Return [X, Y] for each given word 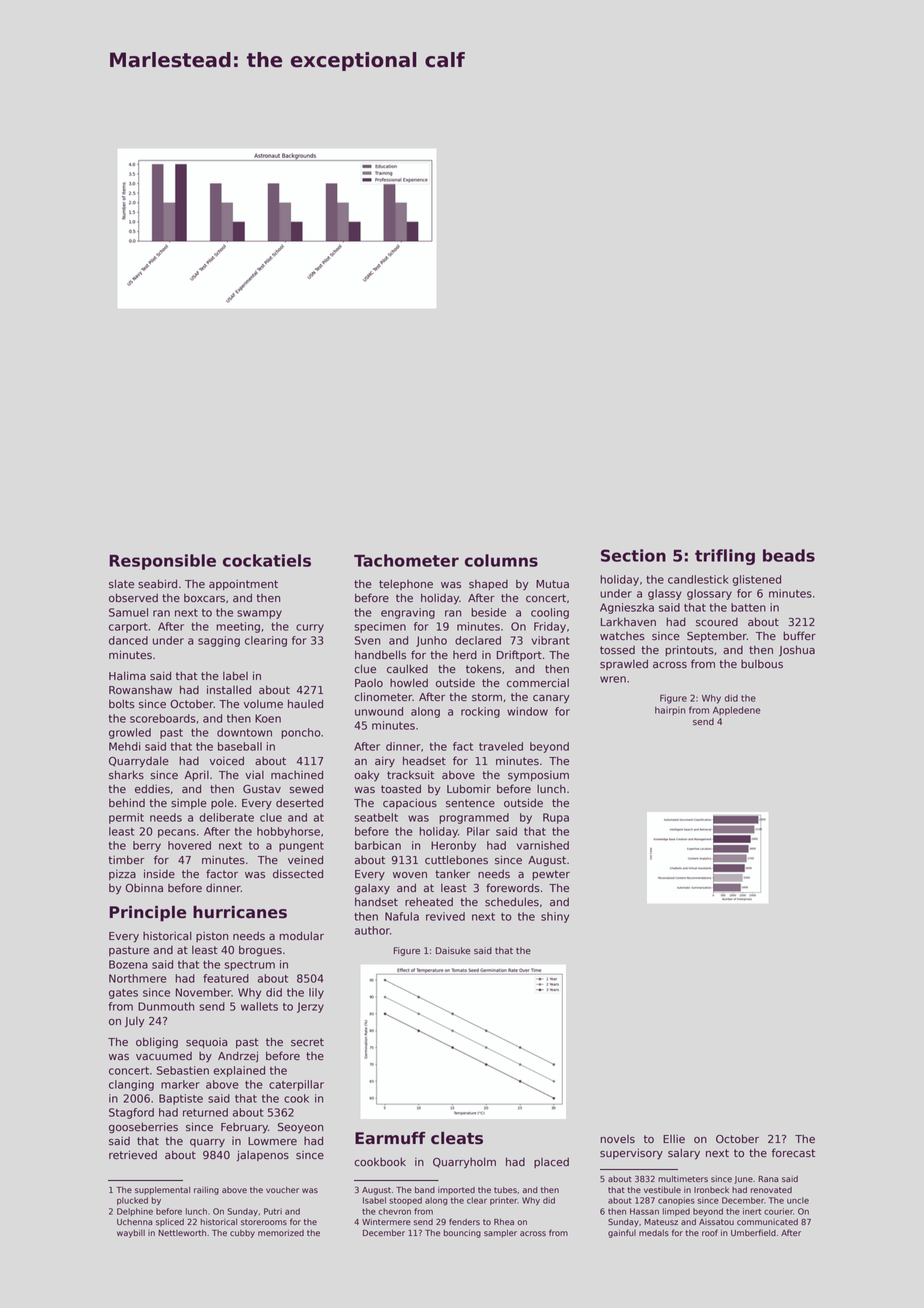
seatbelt [376, 817]
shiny [555, 917]
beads [789, 555]
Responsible [162, 562]
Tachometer [406, 560]
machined [297, 775]
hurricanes [240, 912]
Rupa [556, 818]
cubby [242, 1234]
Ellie [674, 1139]
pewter [551, 875]
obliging [157, 1043]
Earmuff [390, 1138]
